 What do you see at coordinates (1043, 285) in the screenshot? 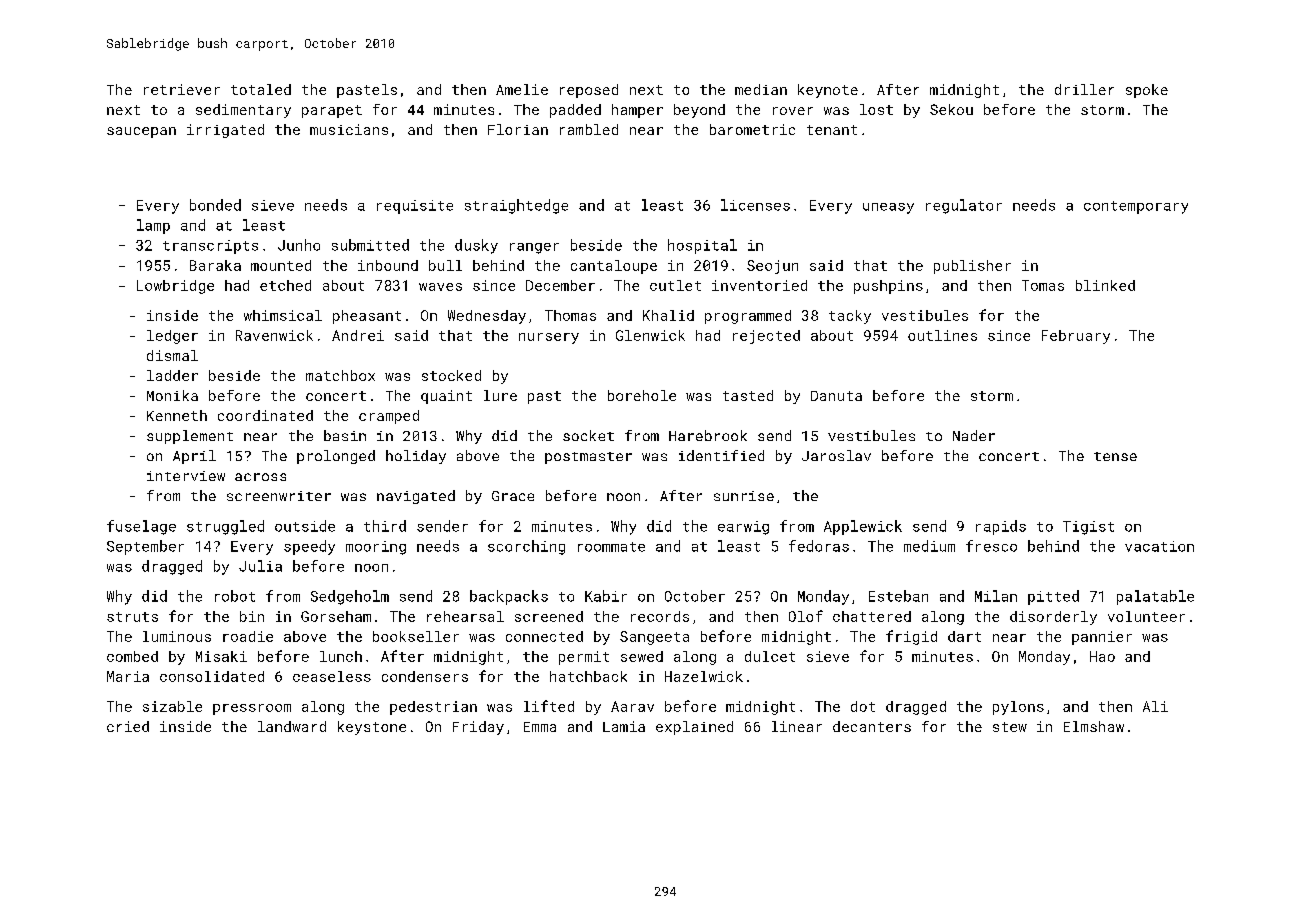
I see `Tomas` at bounding box center [1043, 285].
